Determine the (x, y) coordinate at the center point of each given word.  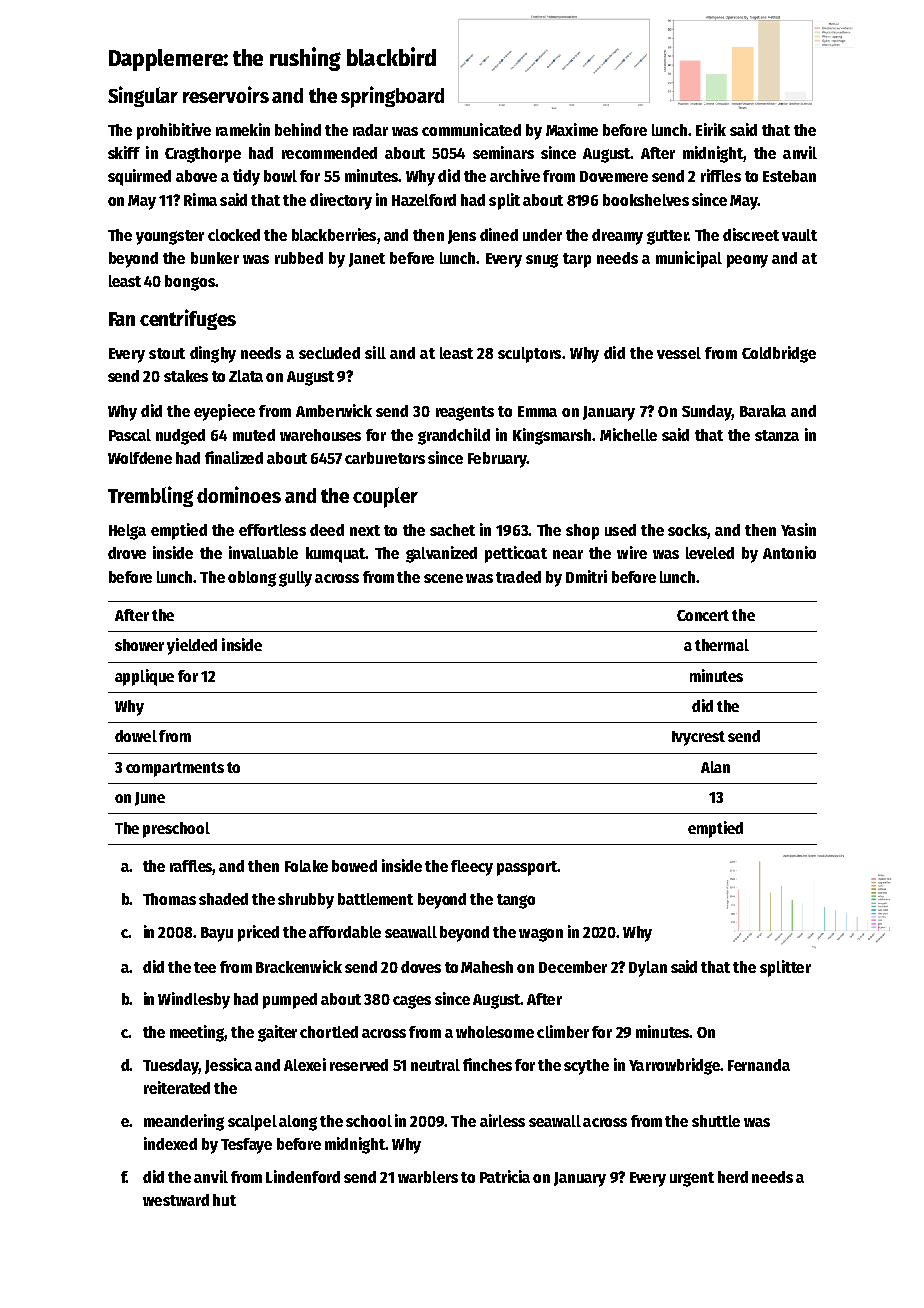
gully (295, 579)
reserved (359, 1065)
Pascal (130, 435)
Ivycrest (698, 738)
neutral (435, 1065)
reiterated (177, 1087)
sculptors (529, 355)
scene (443, 578)
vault (799, 235)
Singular (143, 96)
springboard (392, 97)
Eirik (711, 129)
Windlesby (194, 1000)
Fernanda (759, 1065)
